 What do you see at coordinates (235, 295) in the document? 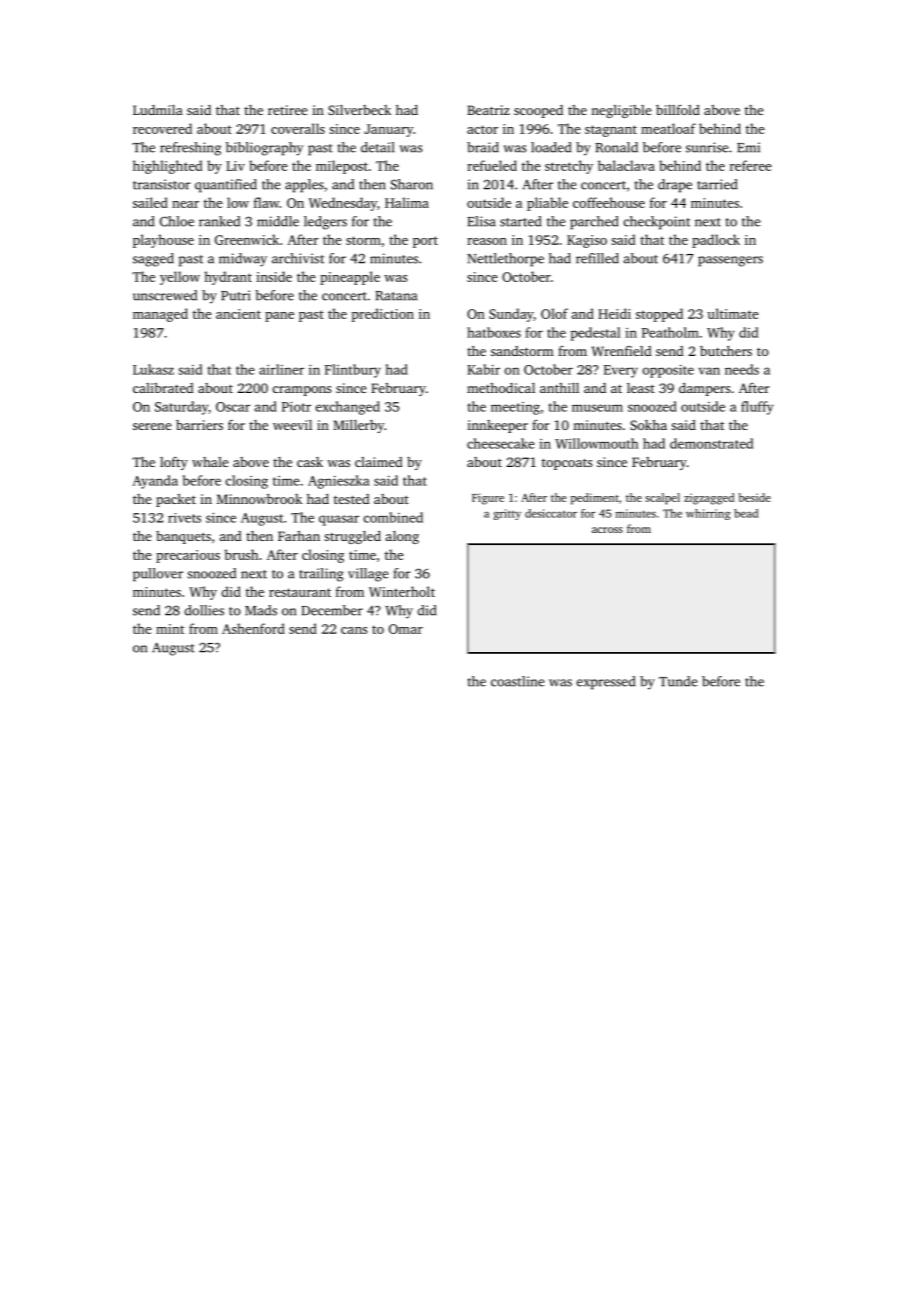
I see `Putri` at bounding box center [235, 295].
